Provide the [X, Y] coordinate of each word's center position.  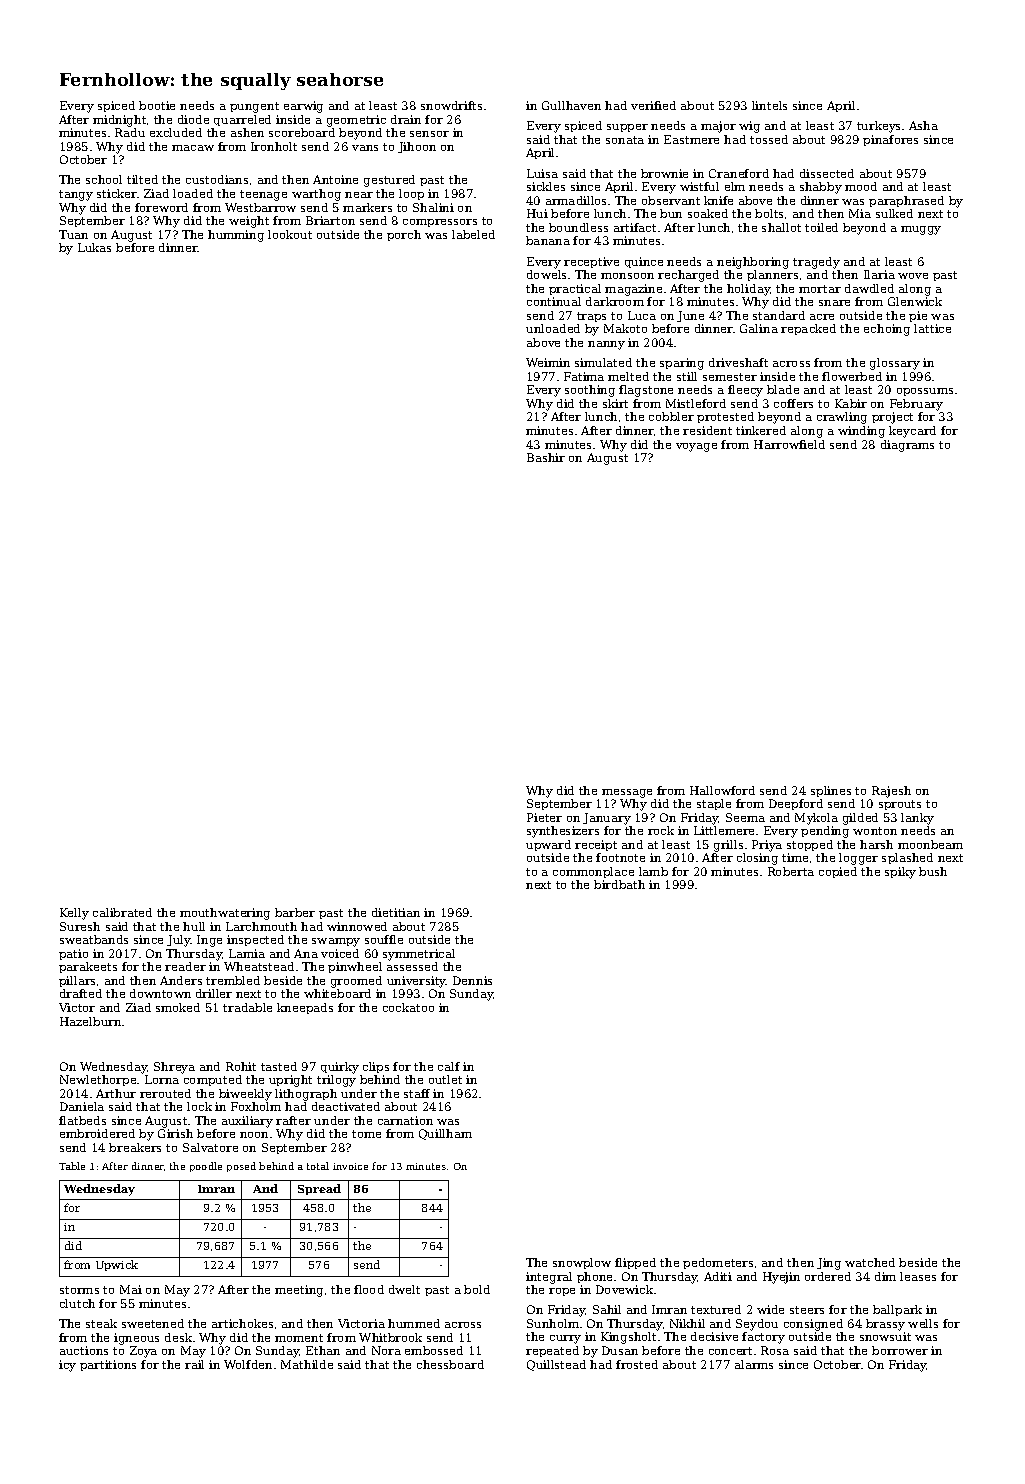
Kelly [74, 914]
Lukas [94, 247]
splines [831, 791]
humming [236, 236]
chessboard [450, 1364]
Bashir [546, 457]
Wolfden [248, 1364]
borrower [900, 1350]
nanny [606, 345]
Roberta [791, 871]
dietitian [396, 912]
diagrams [907, 446]
